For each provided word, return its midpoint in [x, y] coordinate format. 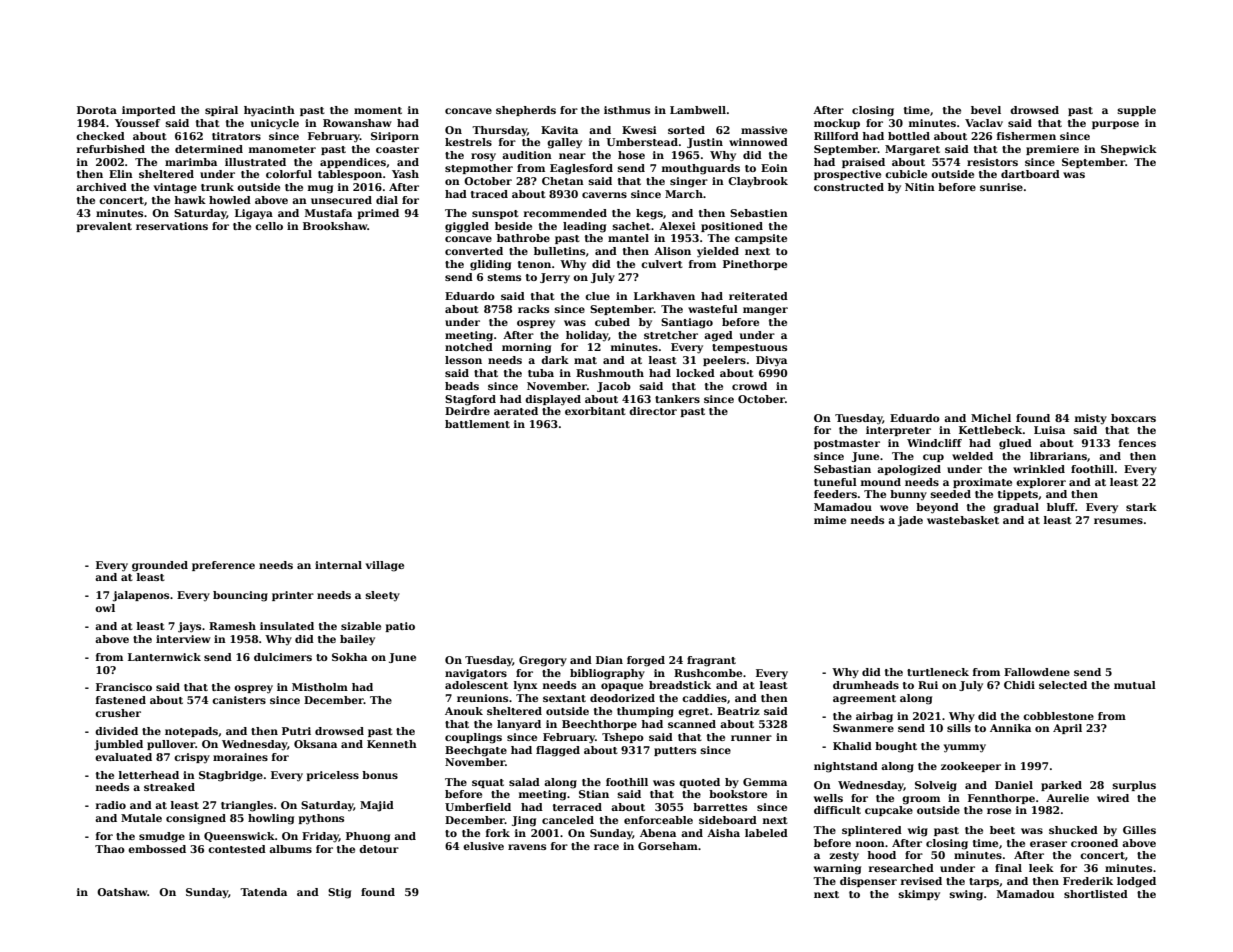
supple [1137, 111]
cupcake [889, 811]
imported [149, 111]
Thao [110, 849]
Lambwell [698, 110]
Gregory [543, 661]
